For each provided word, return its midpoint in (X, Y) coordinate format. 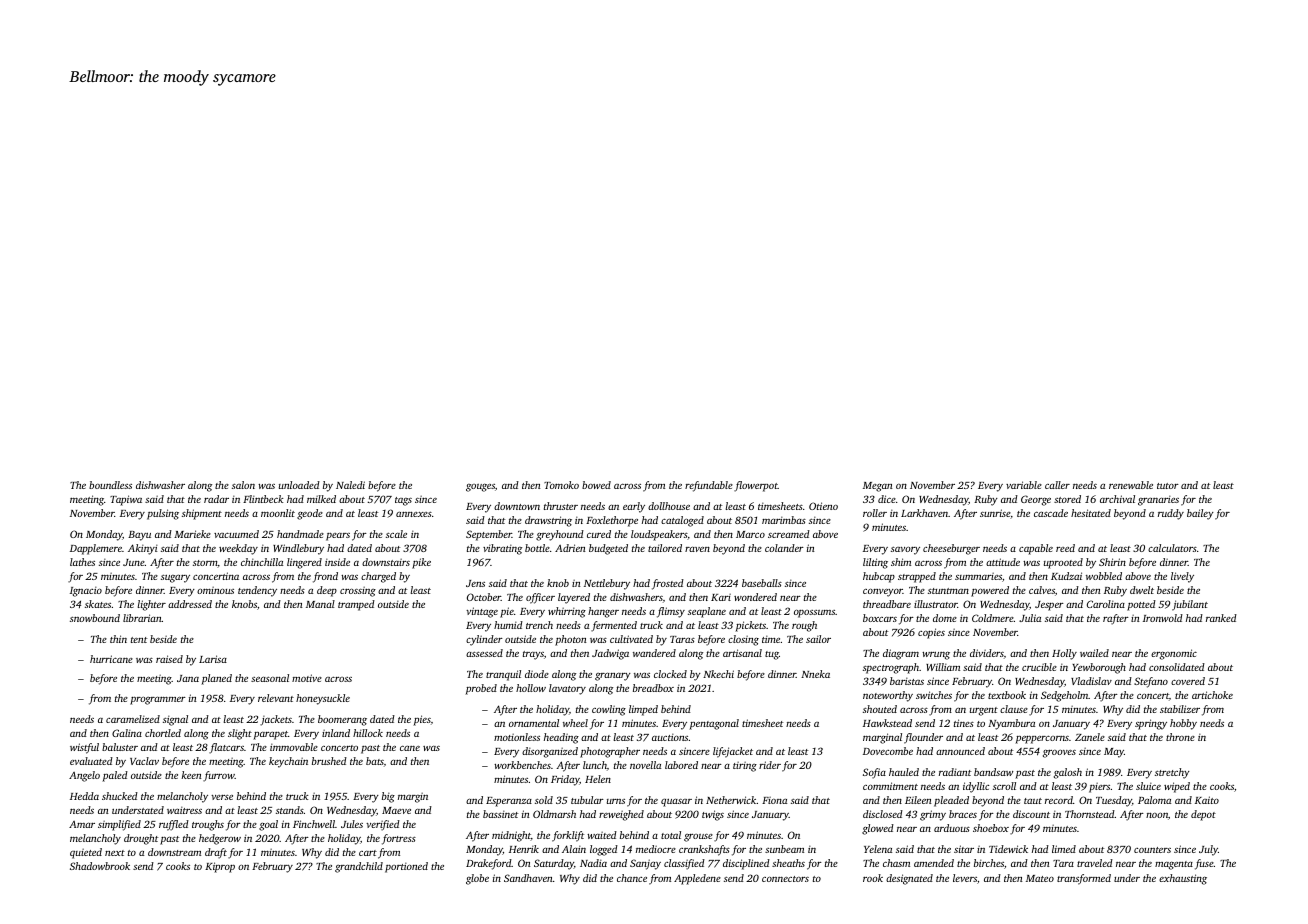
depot (1203, 815)
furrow (219, 776)
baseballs (762, 583)
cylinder (484, 640)
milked (321, 499)
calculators (1172, 548)
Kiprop (220, 867)
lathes (82, 562)
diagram (901, 654)
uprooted (1063, 563)
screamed (789, 534)
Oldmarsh (554, 814)
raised (169, 659)
